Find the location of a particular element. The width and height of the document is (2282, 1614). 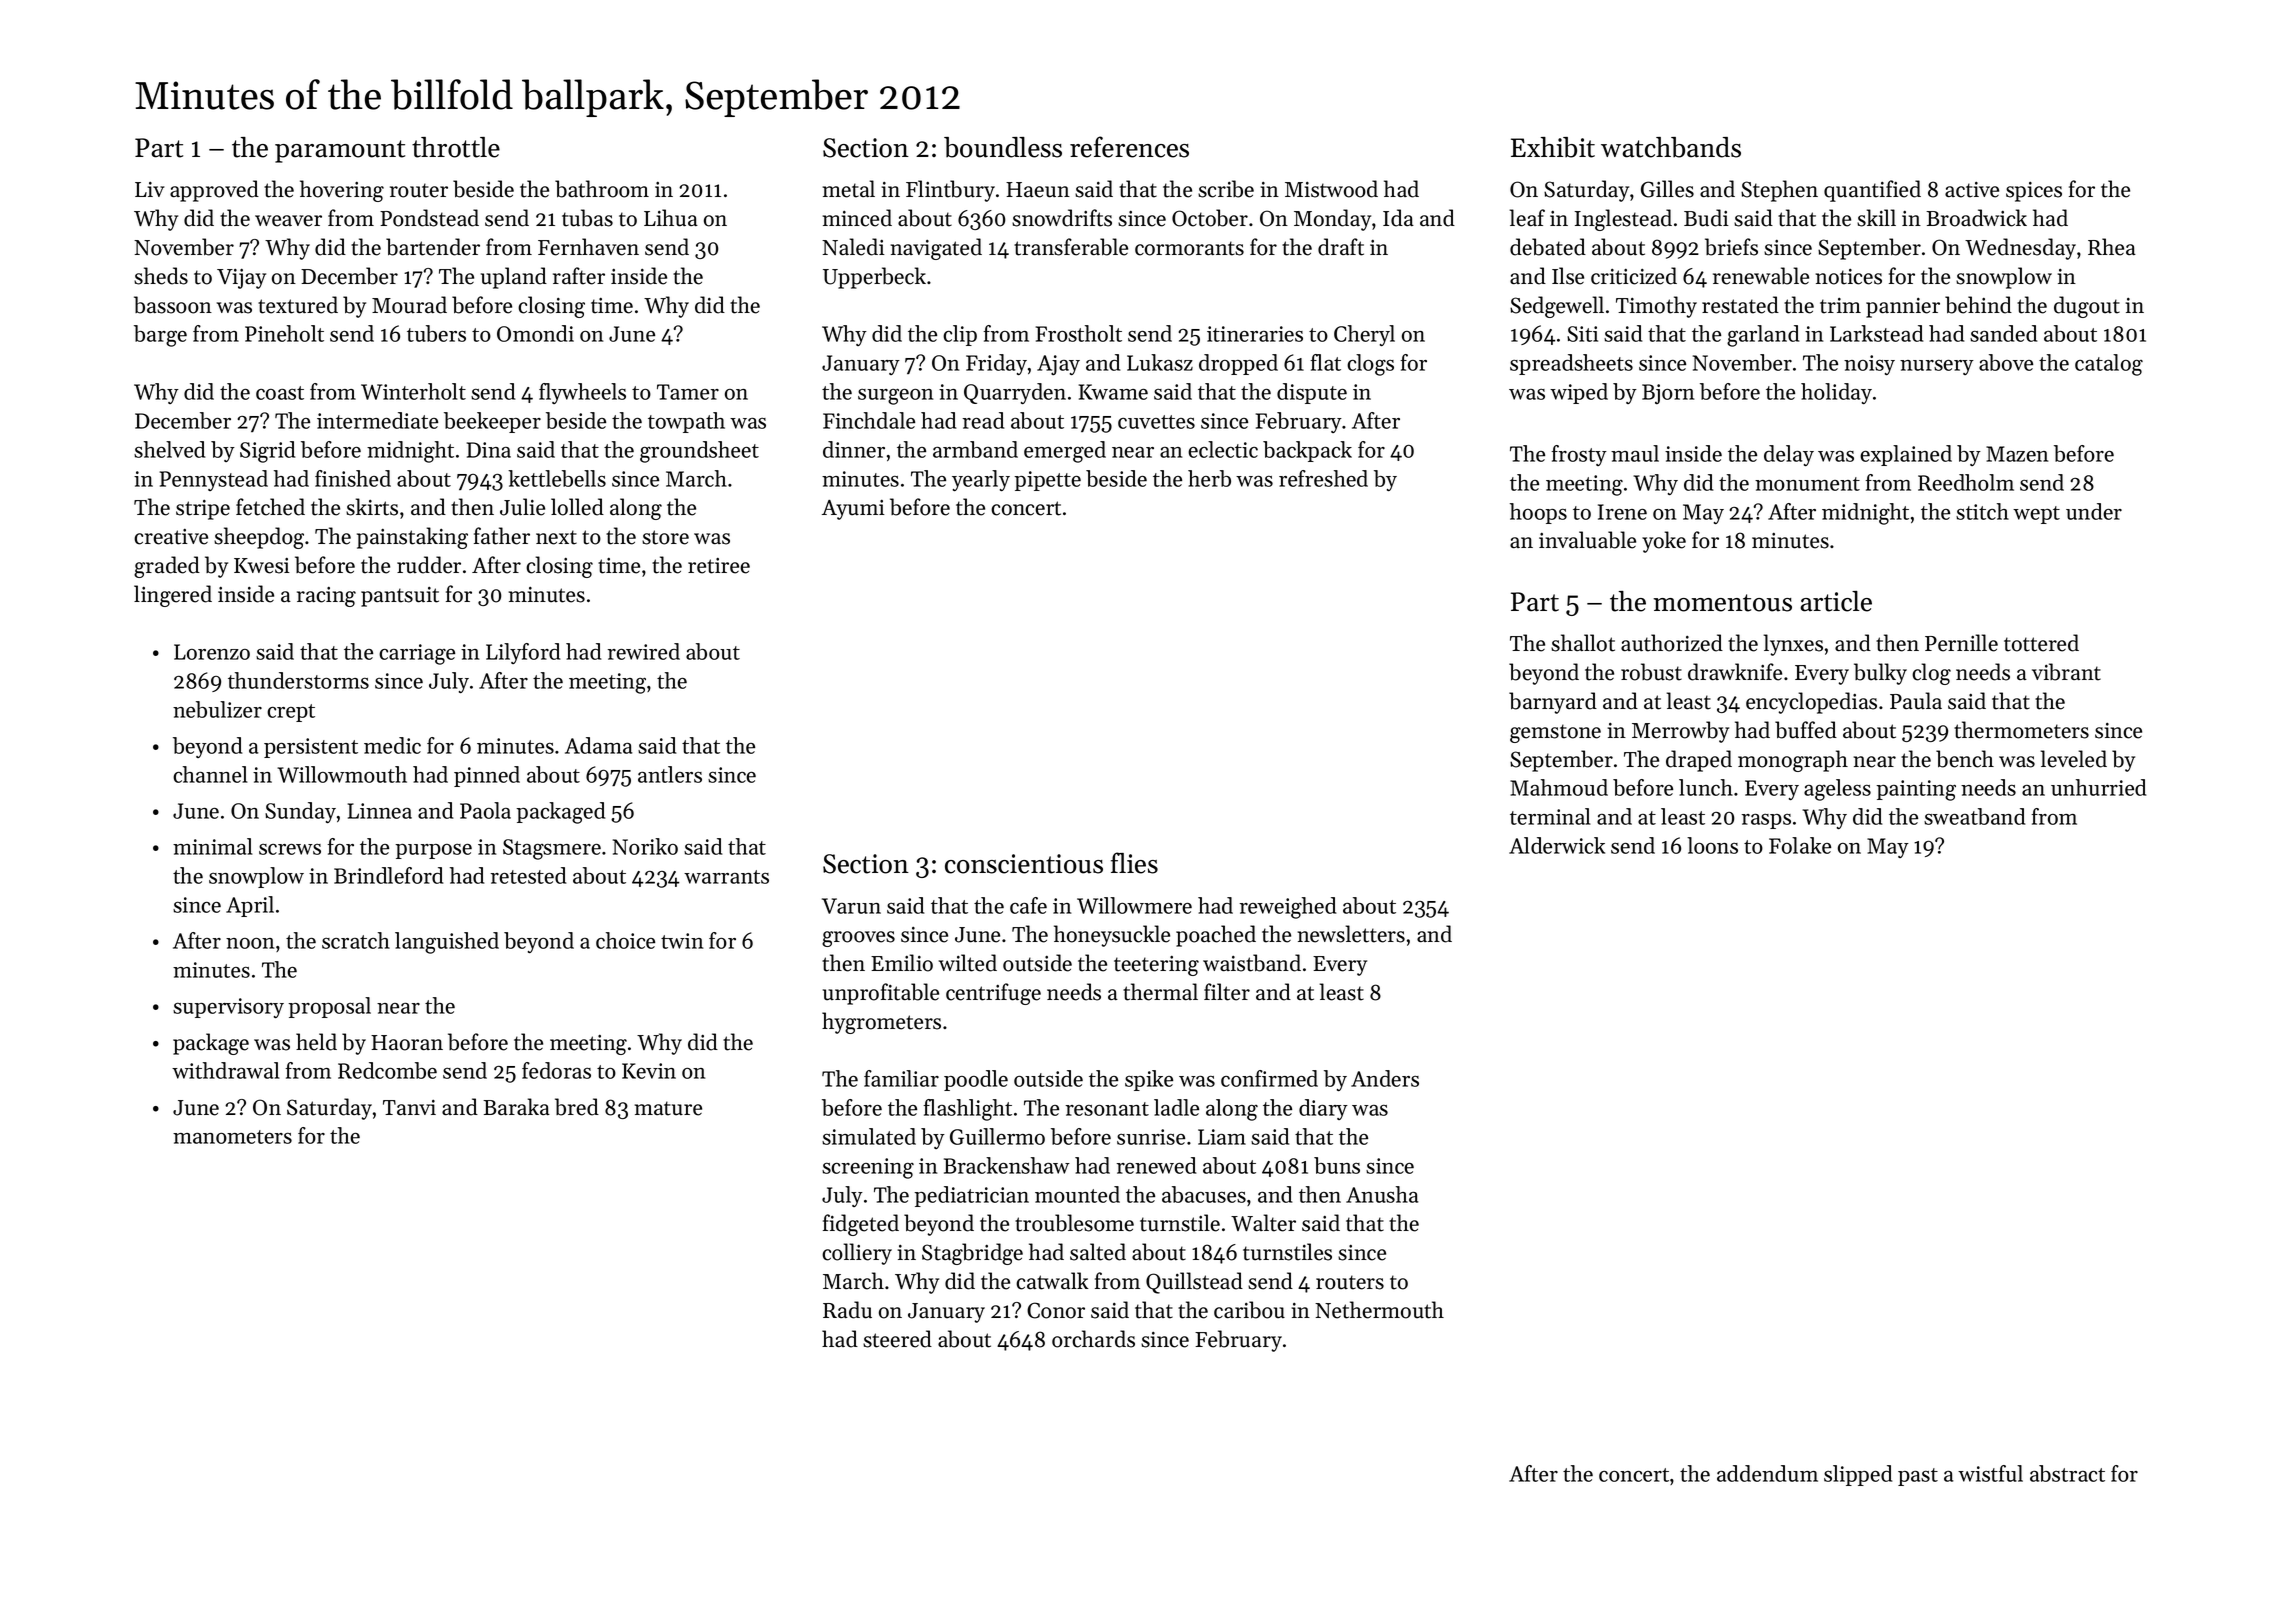

steered is located at coordinates (897, 1339).
